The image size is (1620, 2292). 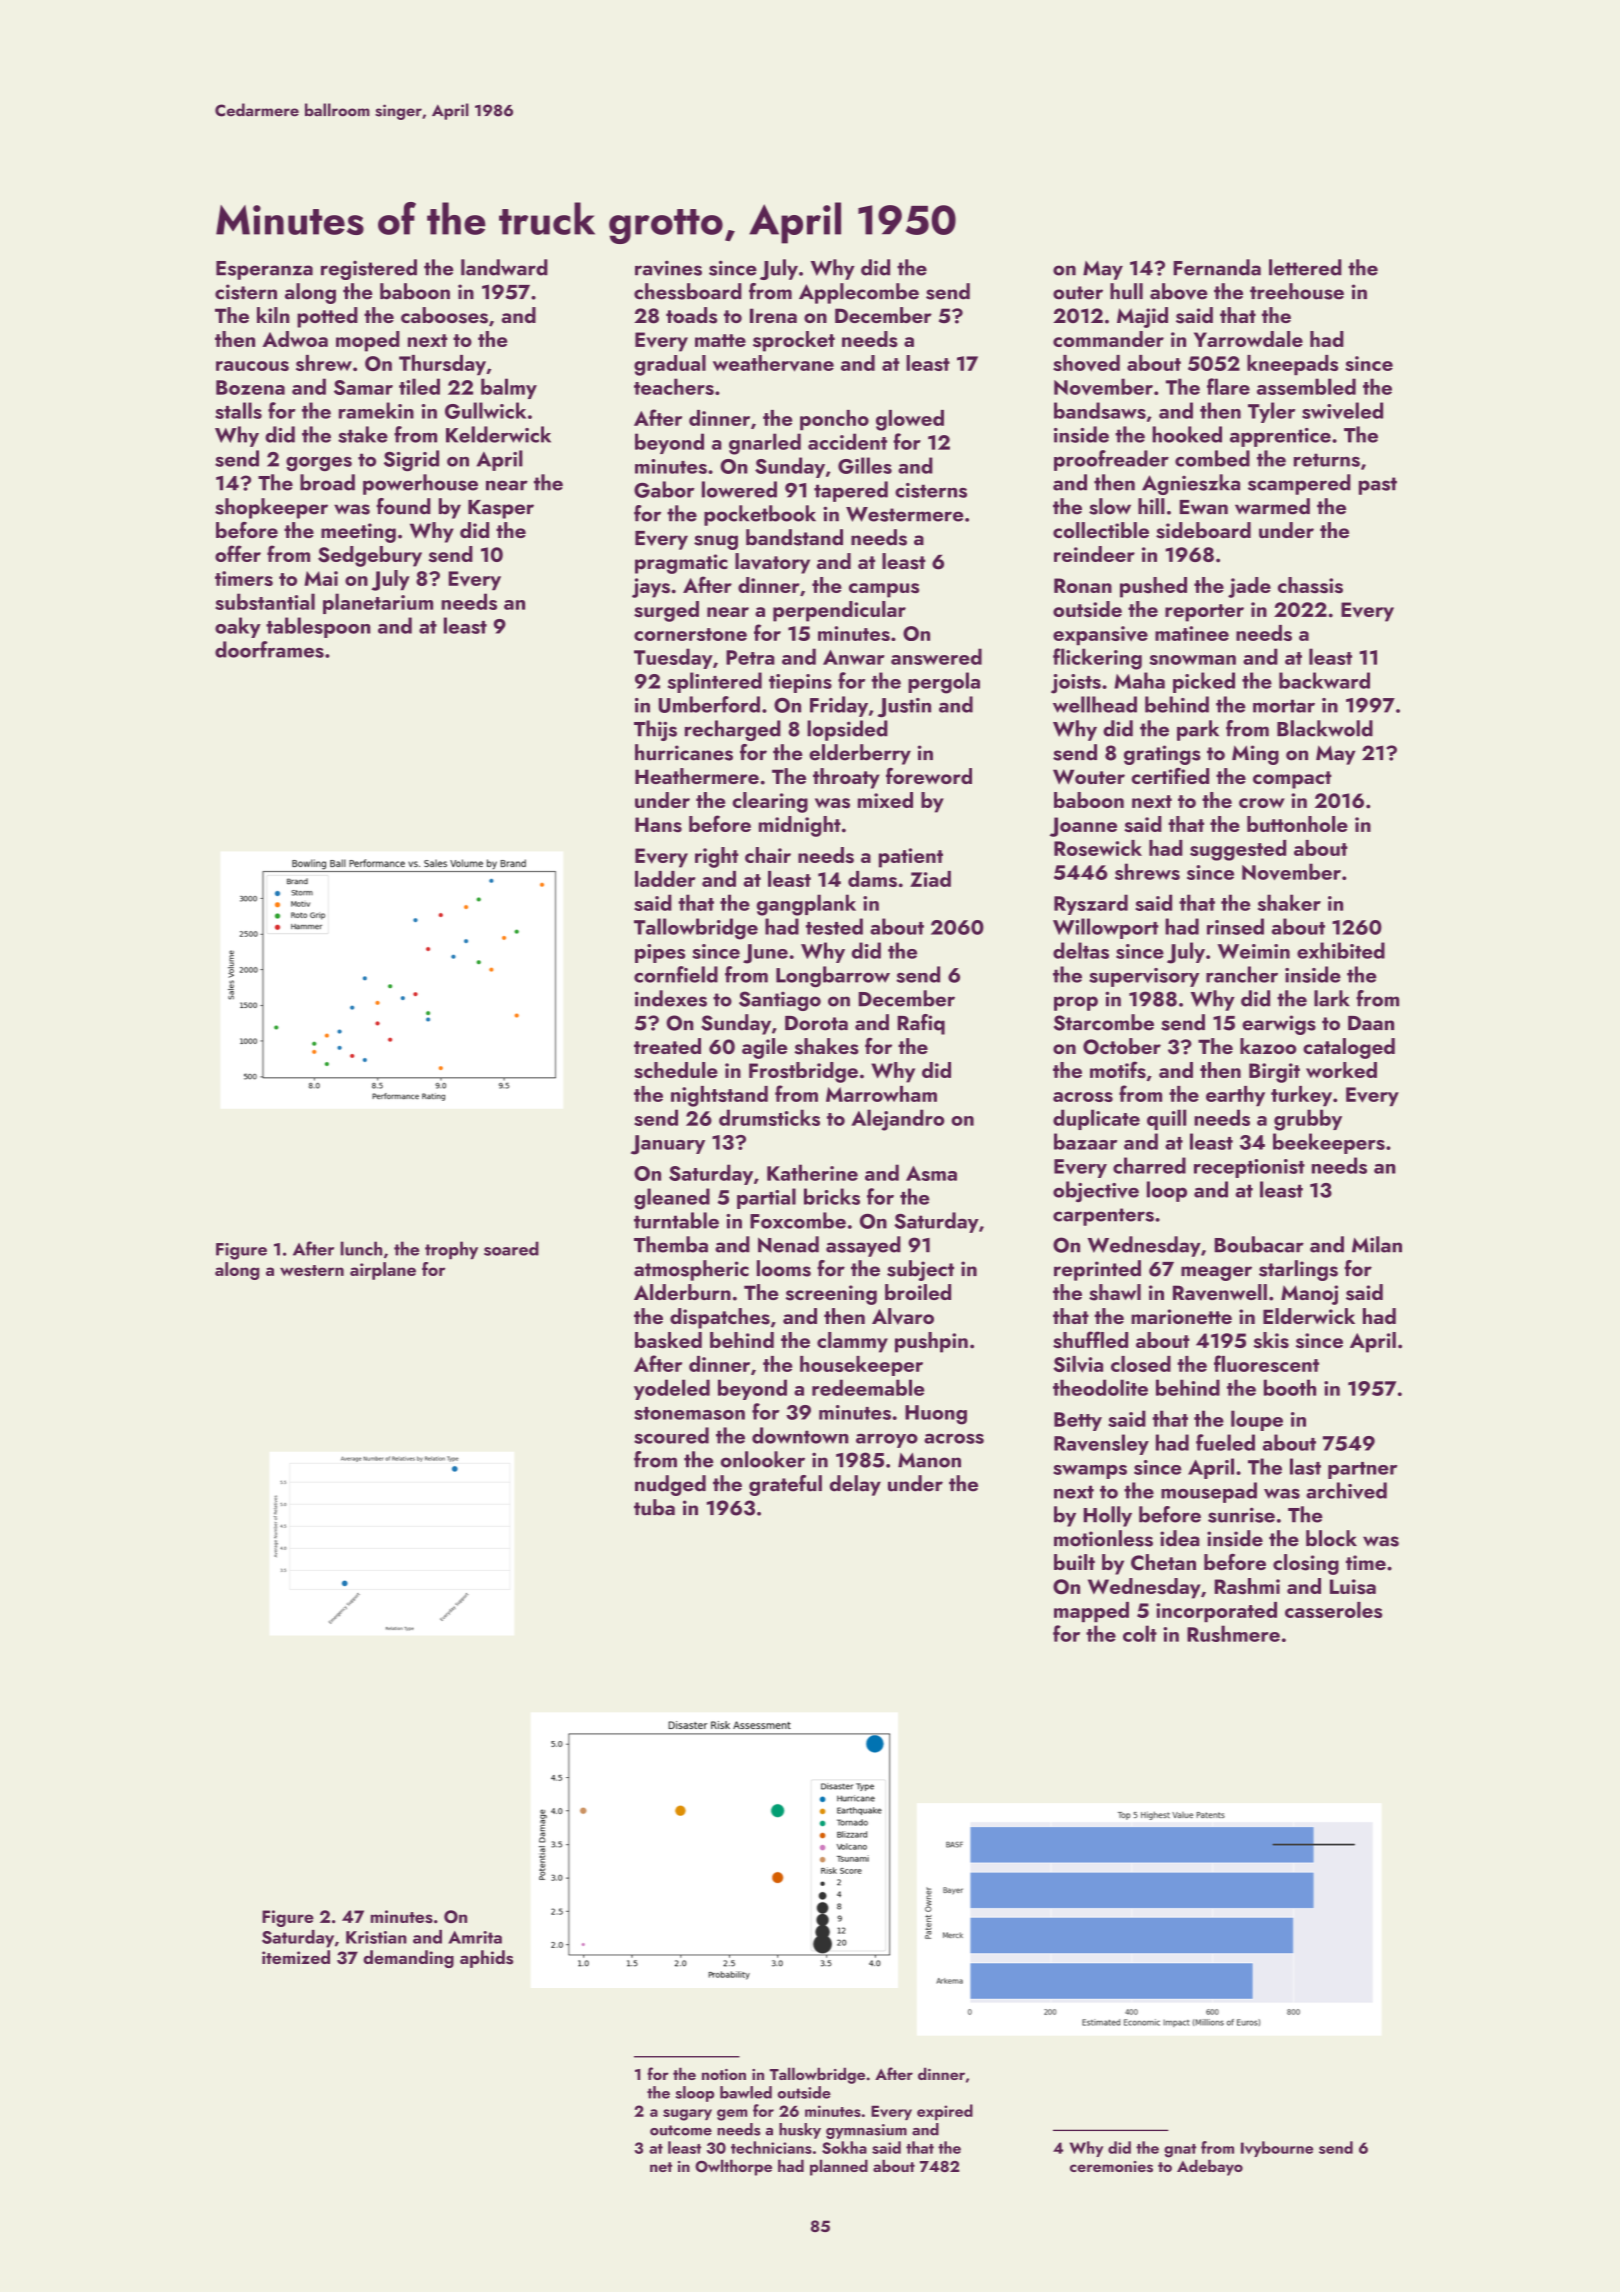 What do you see at coordinates (444, 315) in the document?
I see `cabooses` at bounding box center [444, 315].
